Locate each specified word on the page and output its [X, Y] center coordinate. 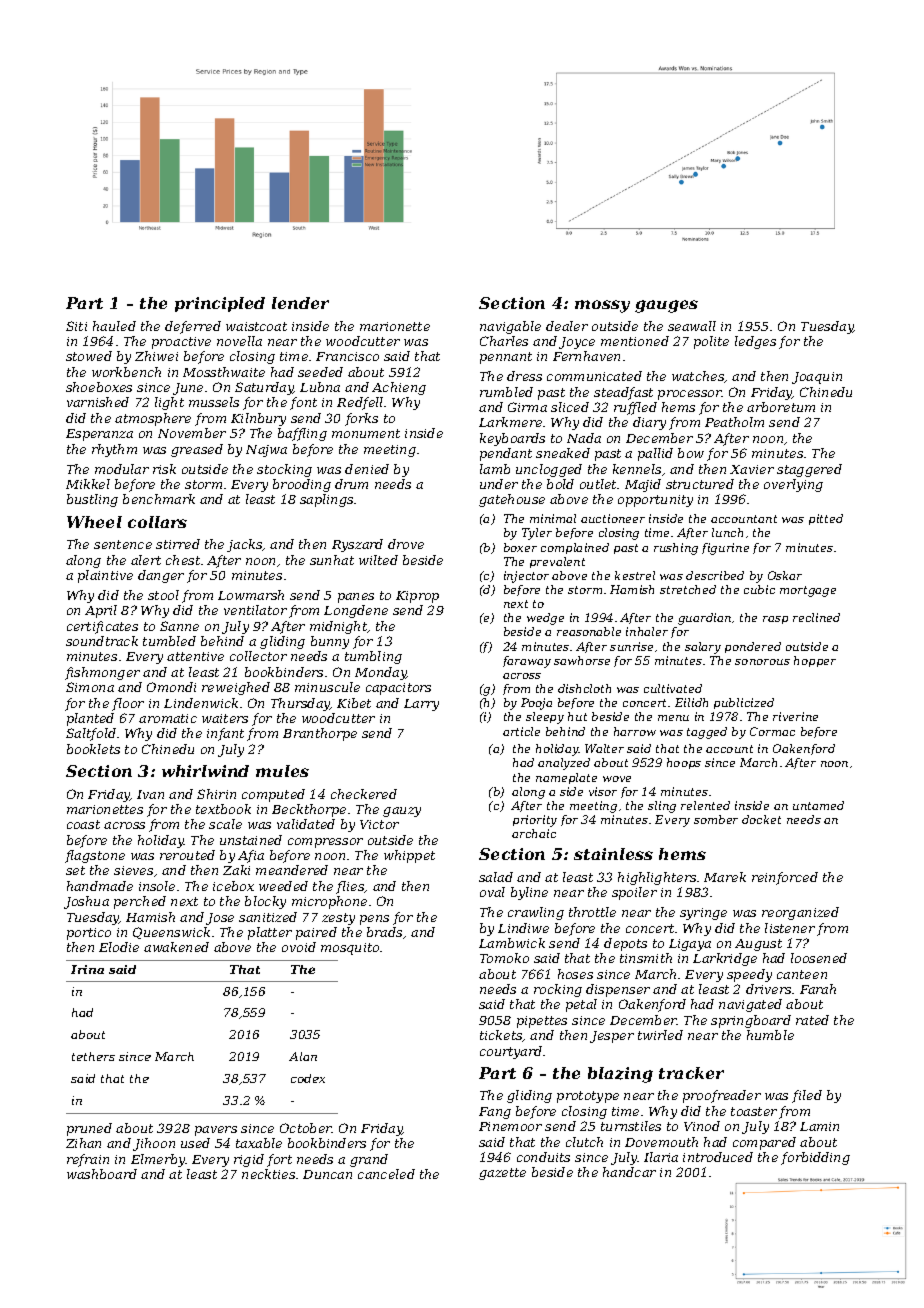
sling [662, 807]
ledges [755, 342]
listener [790, 928]
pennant [506, 358]
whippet [409, 856]
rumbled [506, 392]
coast [83, 824]
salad [496, 877]
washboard [102, 1174]
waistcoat [256, 326]
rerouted [187, 855]
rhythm [114, 450]
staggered [809, 470]
